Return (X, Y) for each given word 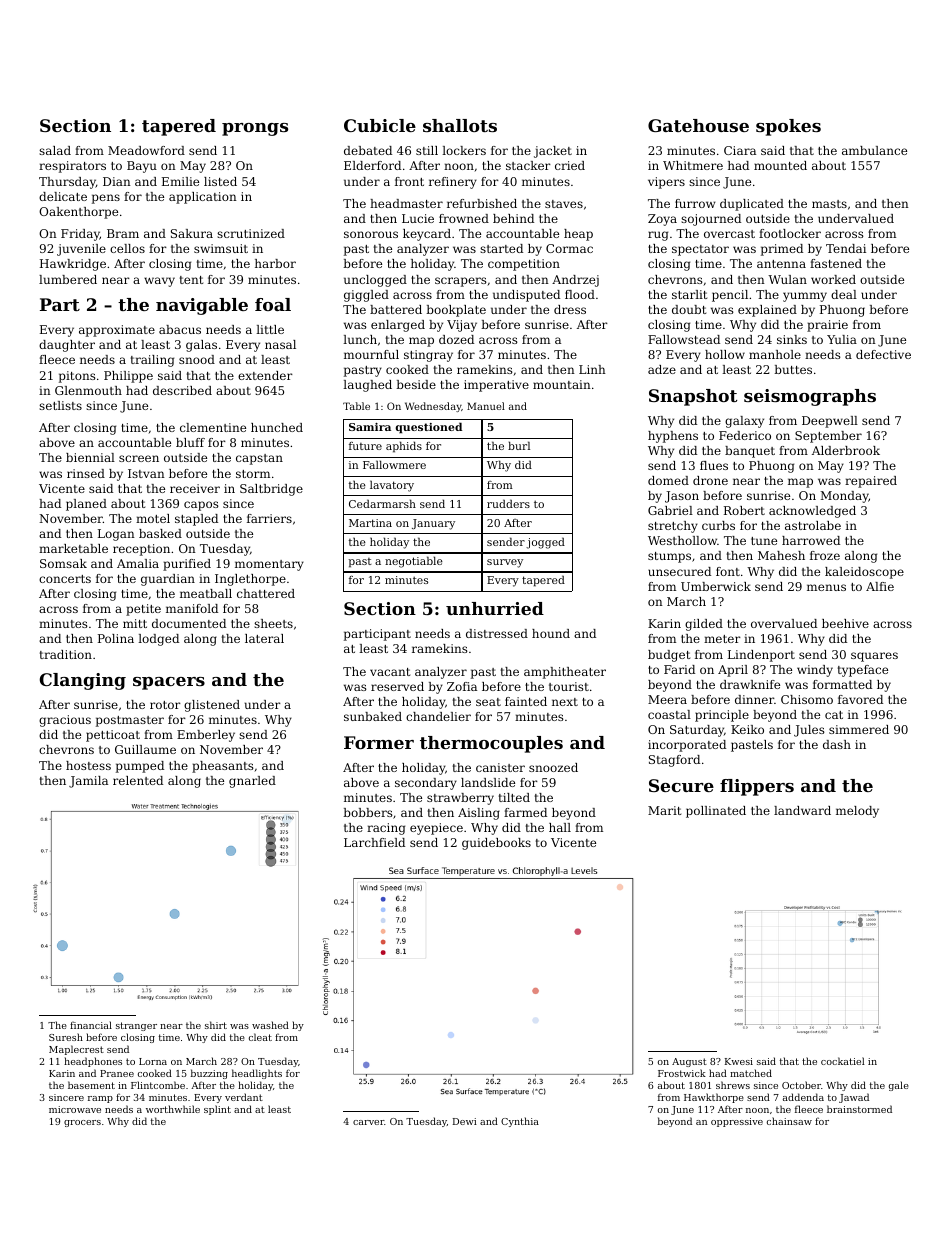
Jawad (854, 1098)
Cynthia (520, 1122)
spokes (788, 127)
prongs (255, 129)
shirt (216, 1025)
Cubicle (380, 125)
